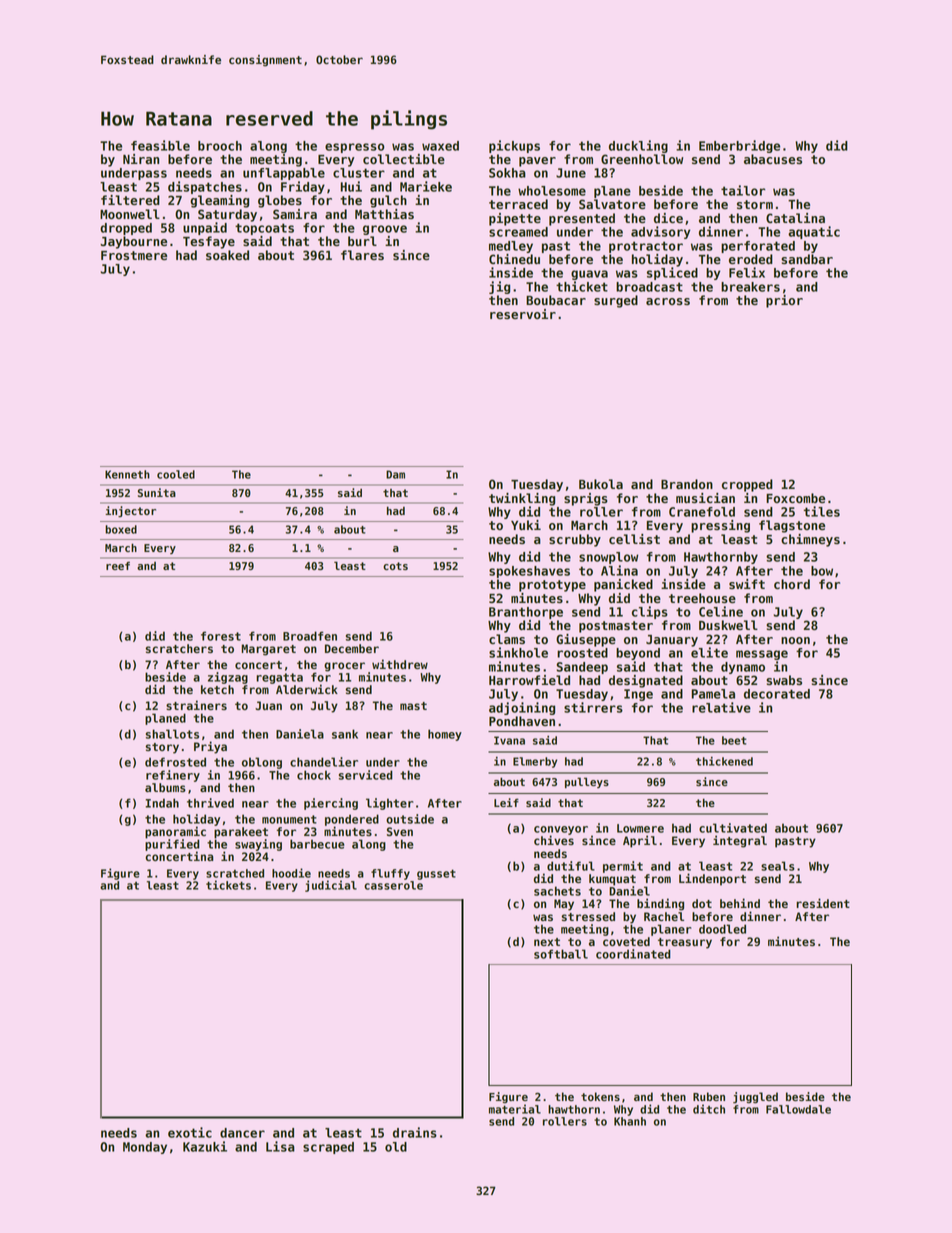  Describe the element at coordinates (385, 230) in the screenshot. I see `groove` at that location.
